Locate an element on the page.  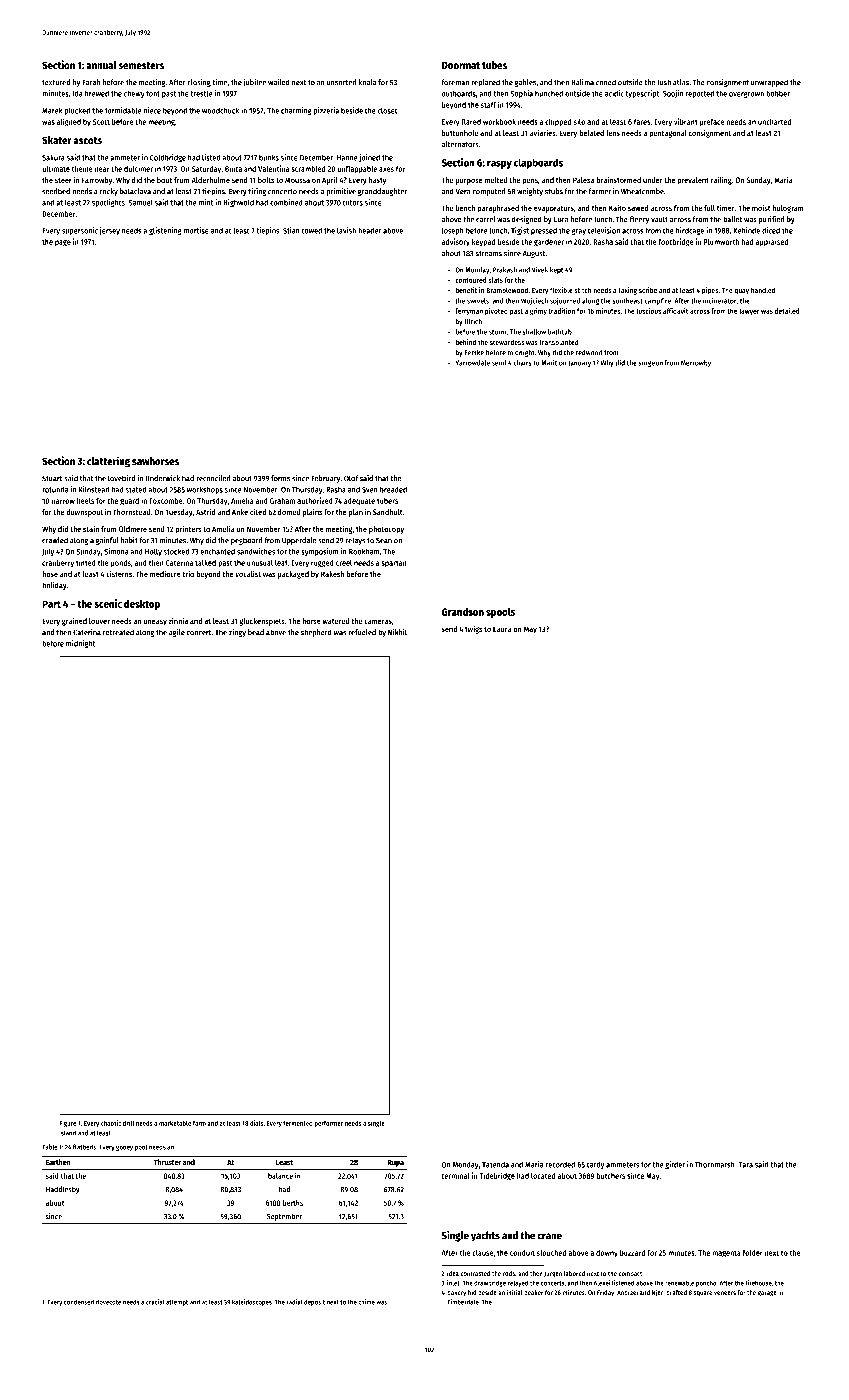
twigs is located at coordinates (473, 630).
